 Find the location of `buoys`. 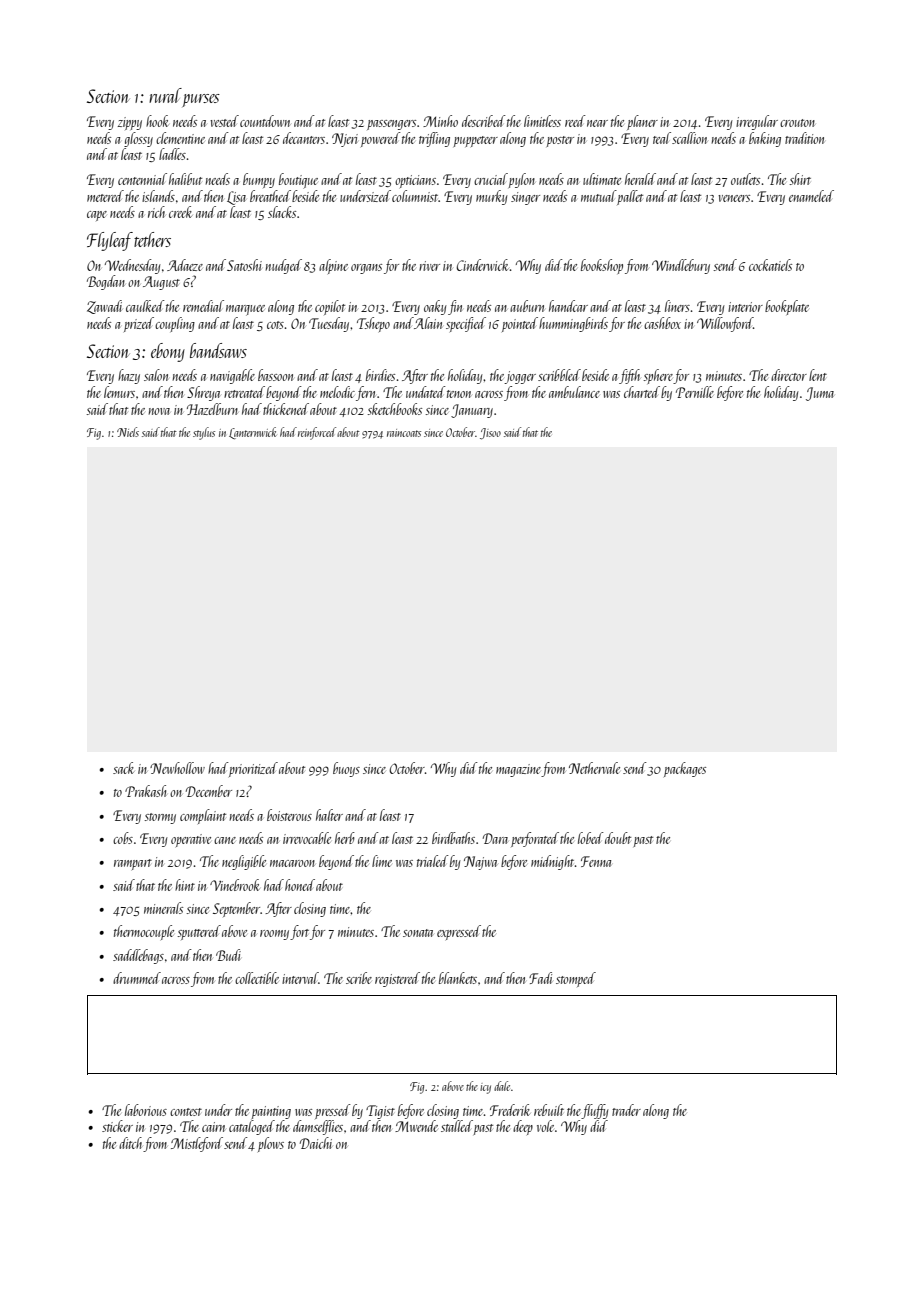

buoys is located at coordinates (346, 769).
